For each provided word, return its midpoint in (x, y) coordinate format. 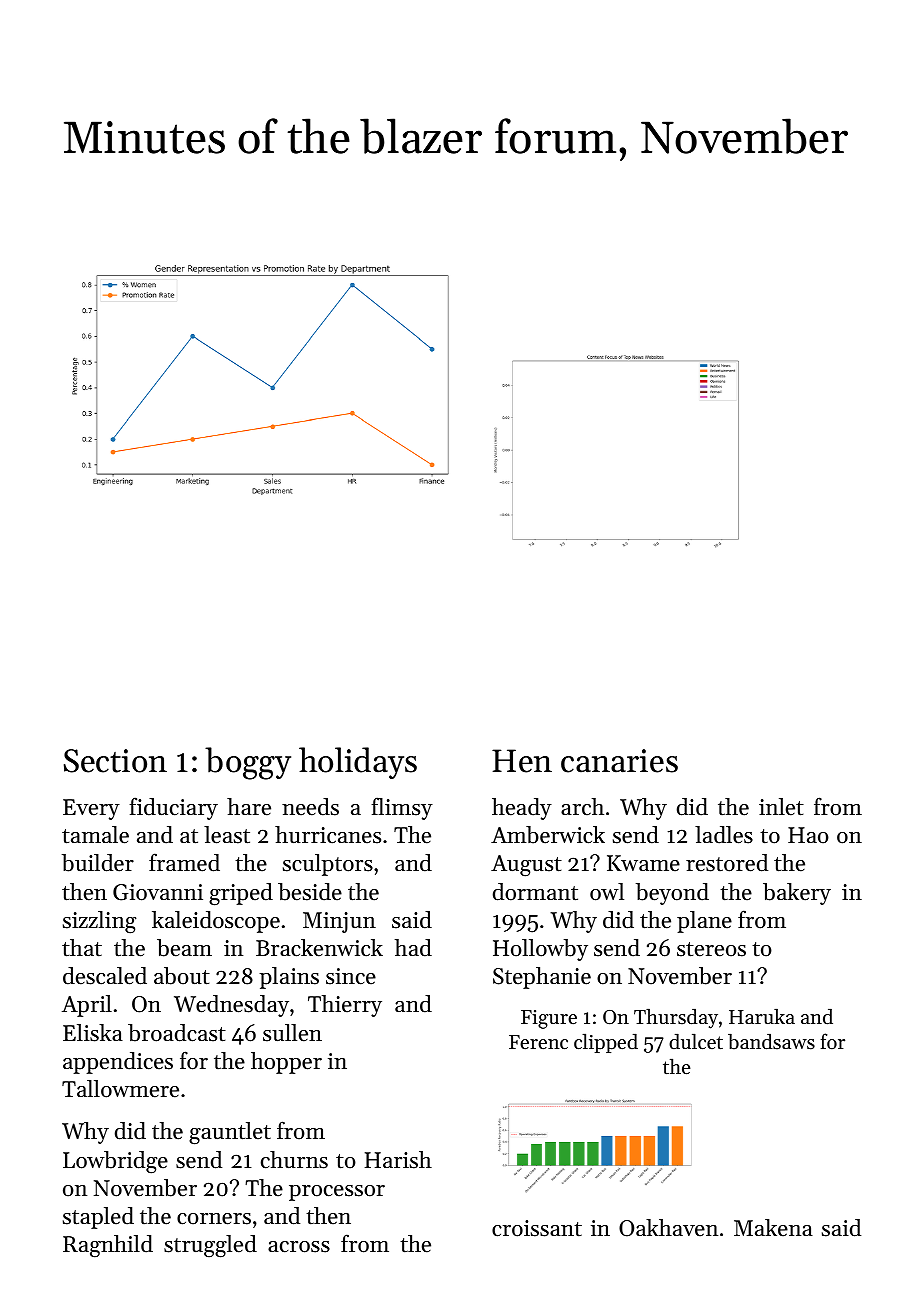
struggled (210, 1246)
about (182, 976)
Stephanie (542, 978)
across (299, 1247)
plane (704, 922)
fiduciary (173, 808)
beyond (672, 894)
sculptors (328, 865)
